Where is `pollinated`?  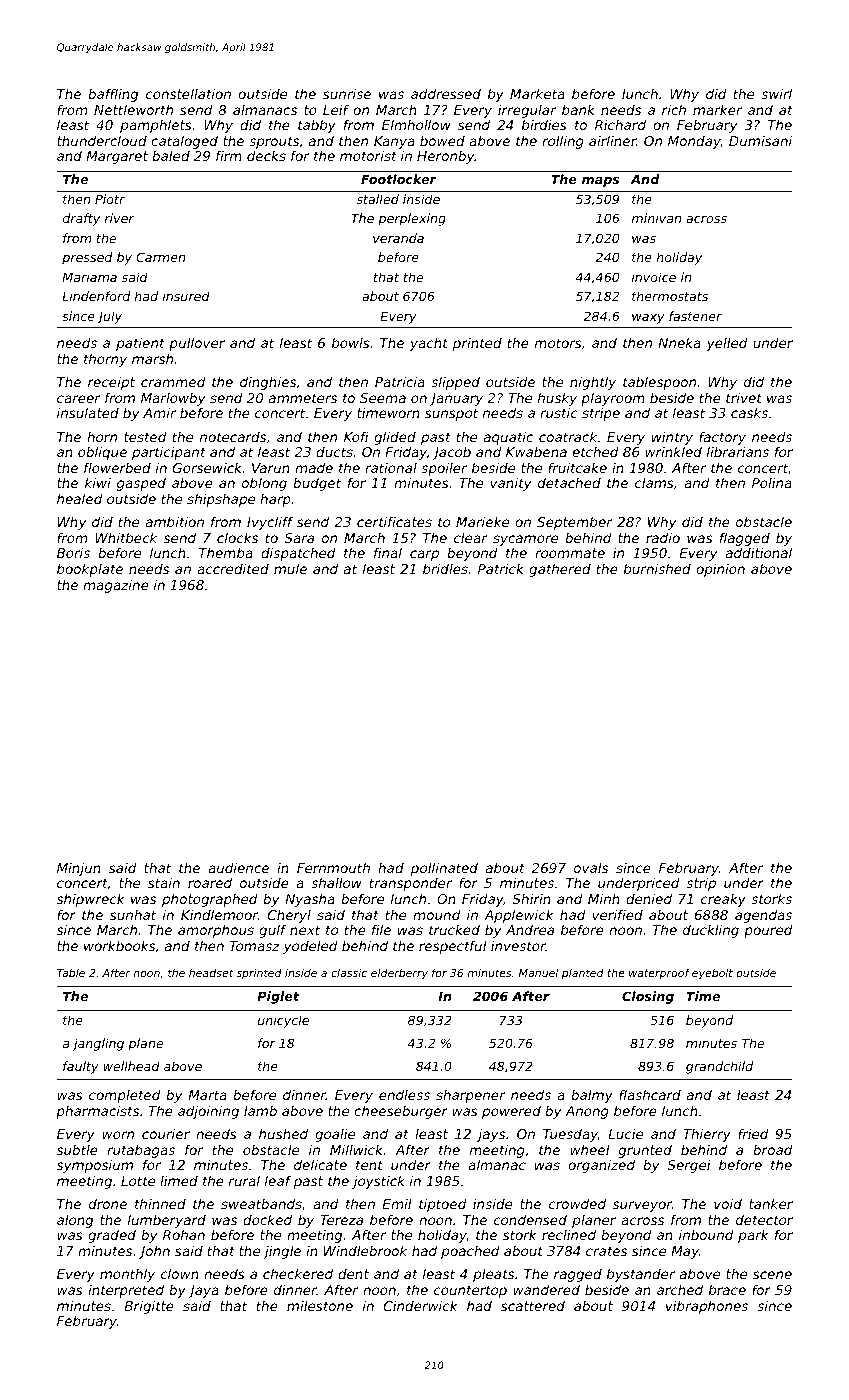
pollinated is located at coordinates (444, 869).
